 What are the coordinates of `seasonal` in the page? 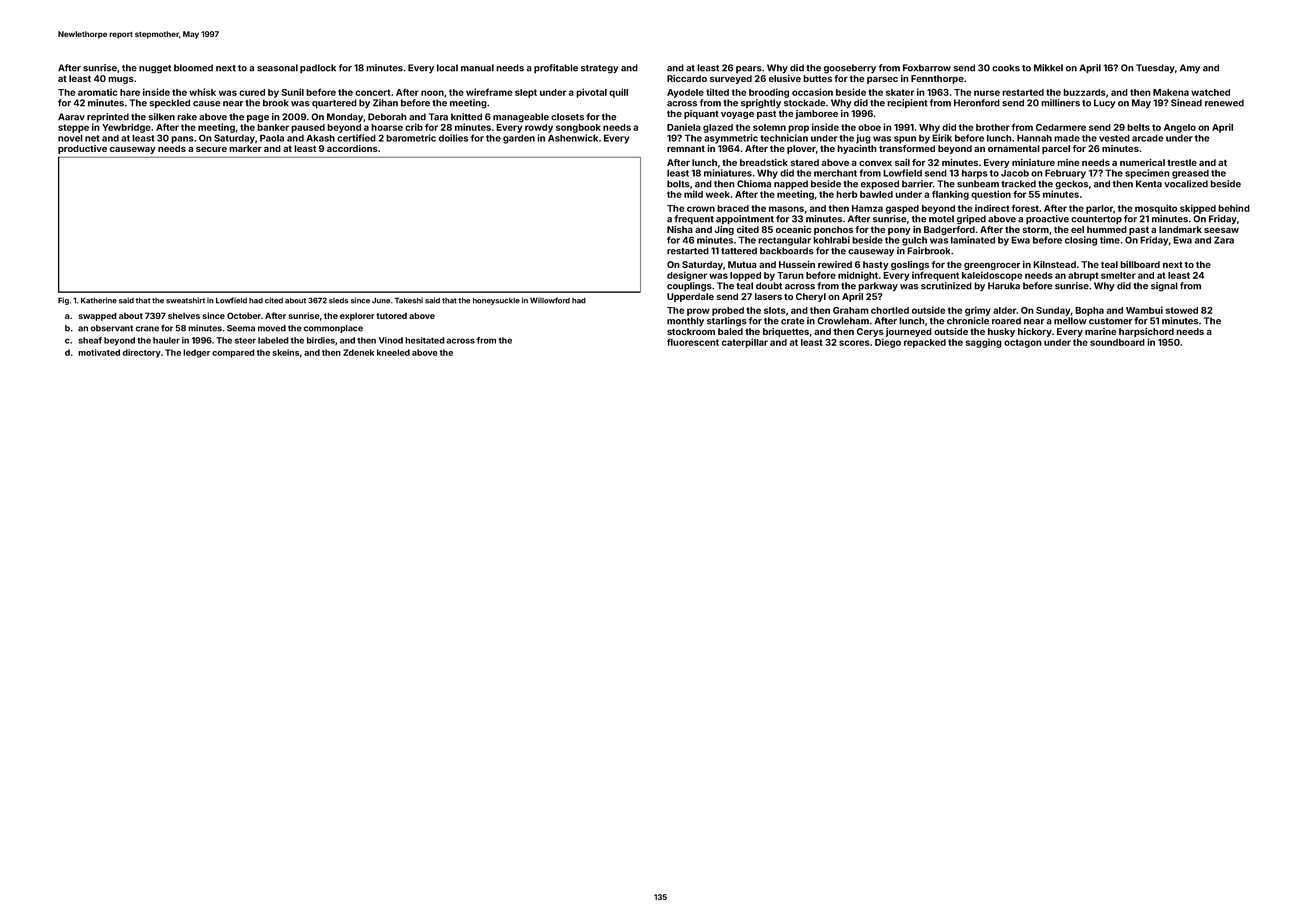 It's located at (277, 68).
